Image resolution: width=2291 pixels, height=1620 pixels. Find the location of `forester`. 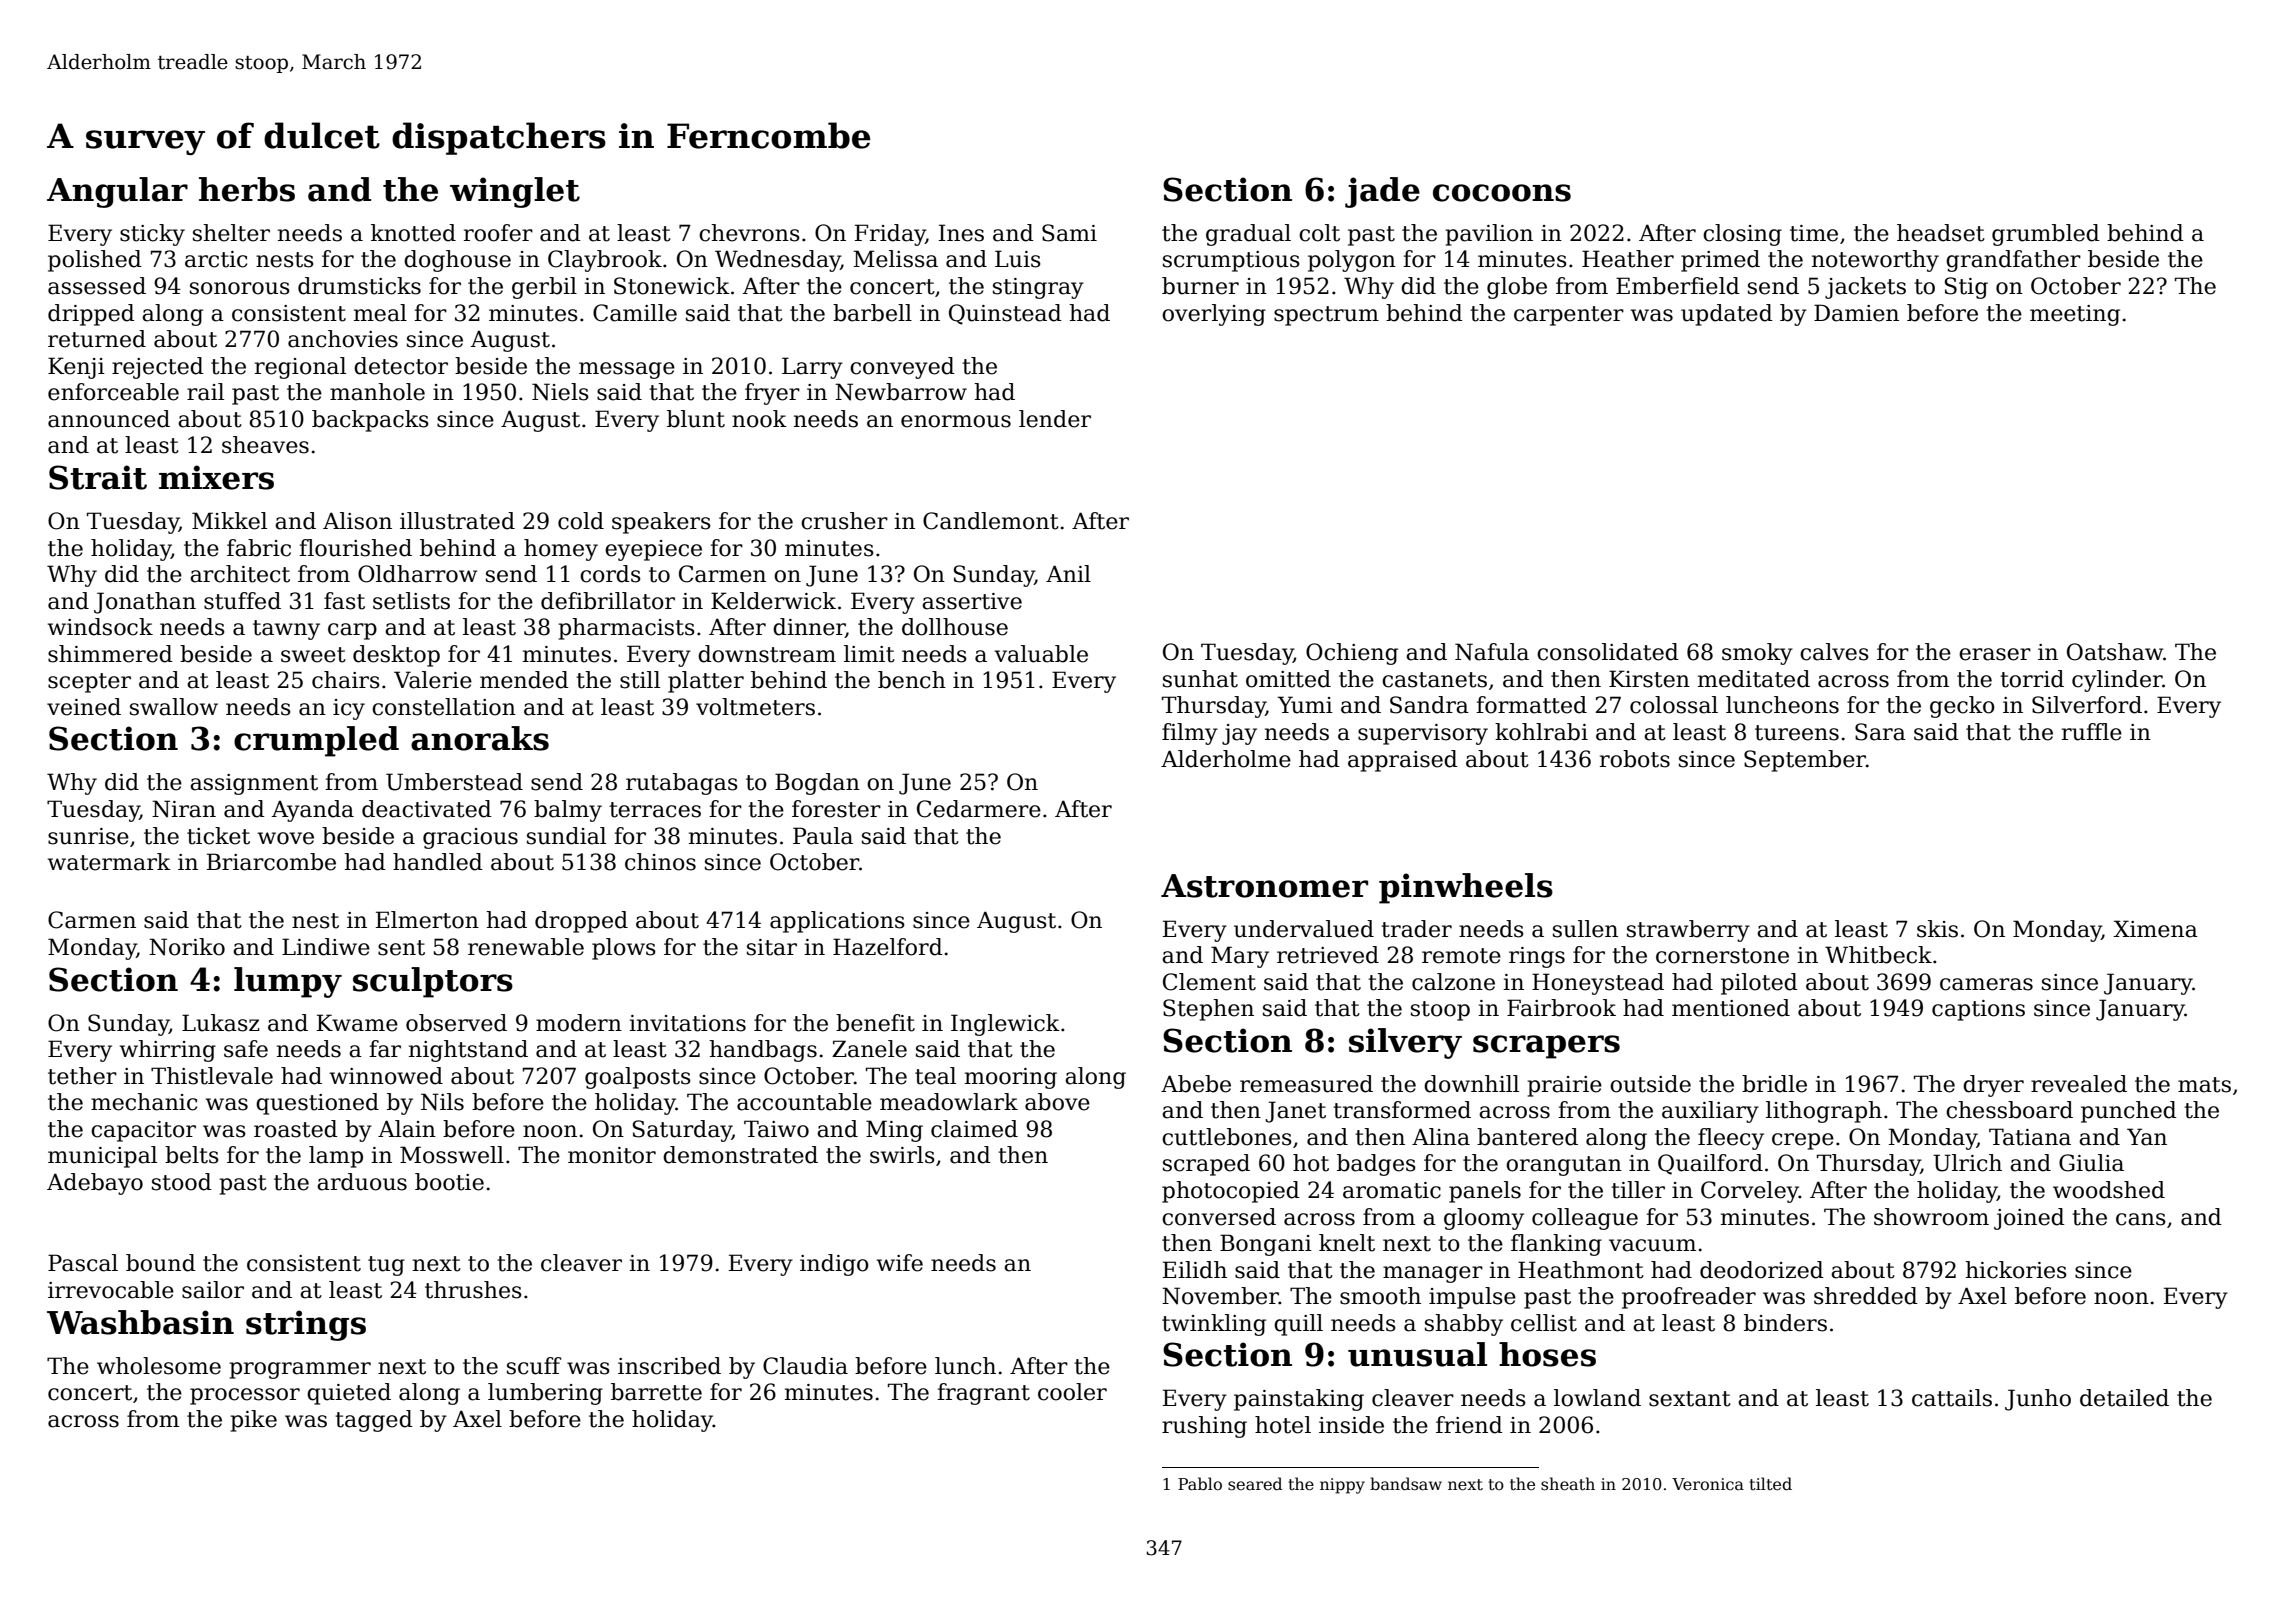

forester is located at coordinates (836, 809).
